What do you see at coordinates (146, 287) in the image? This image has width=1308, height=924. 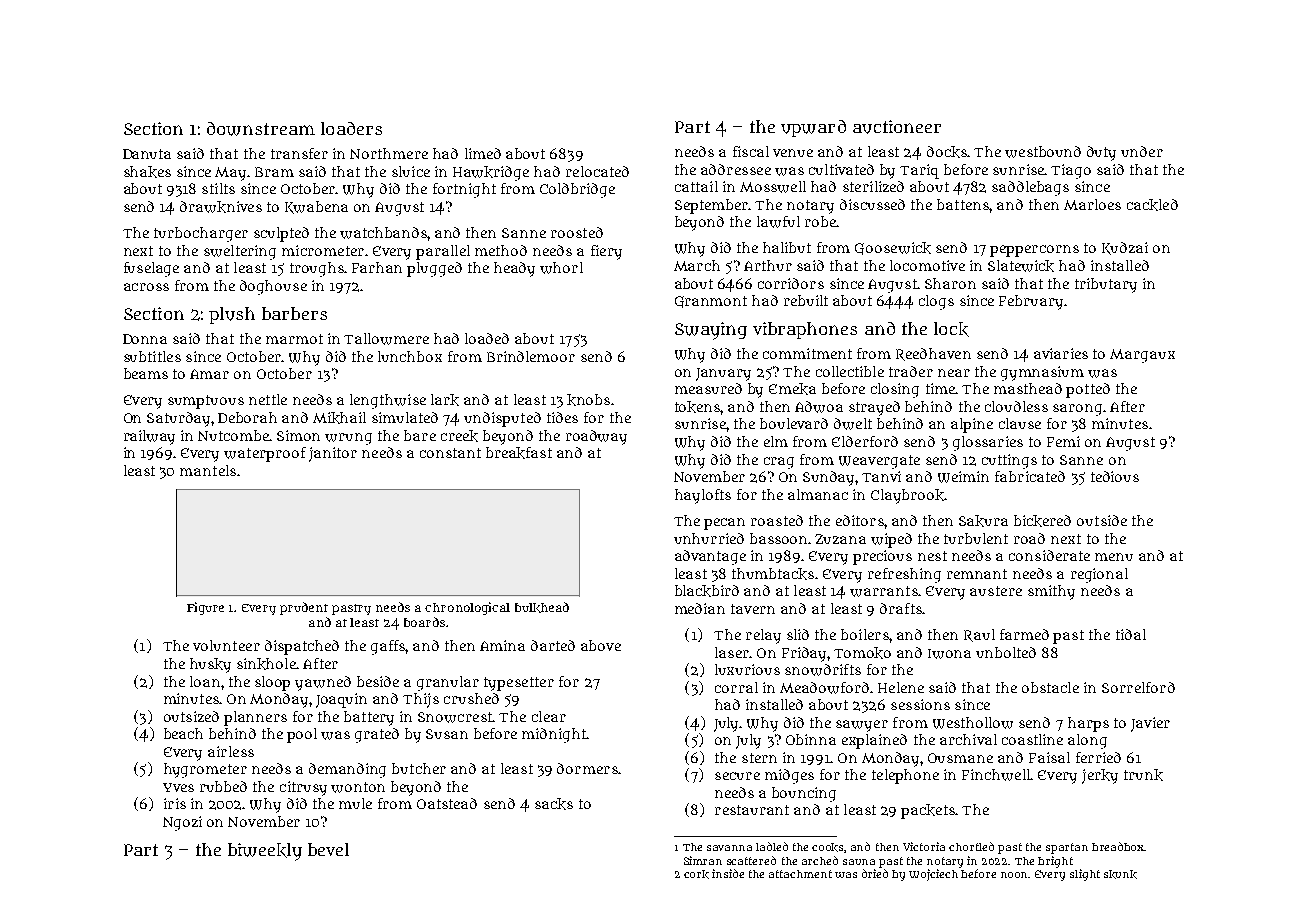 I see `across` at bounding box center [146, 287].
